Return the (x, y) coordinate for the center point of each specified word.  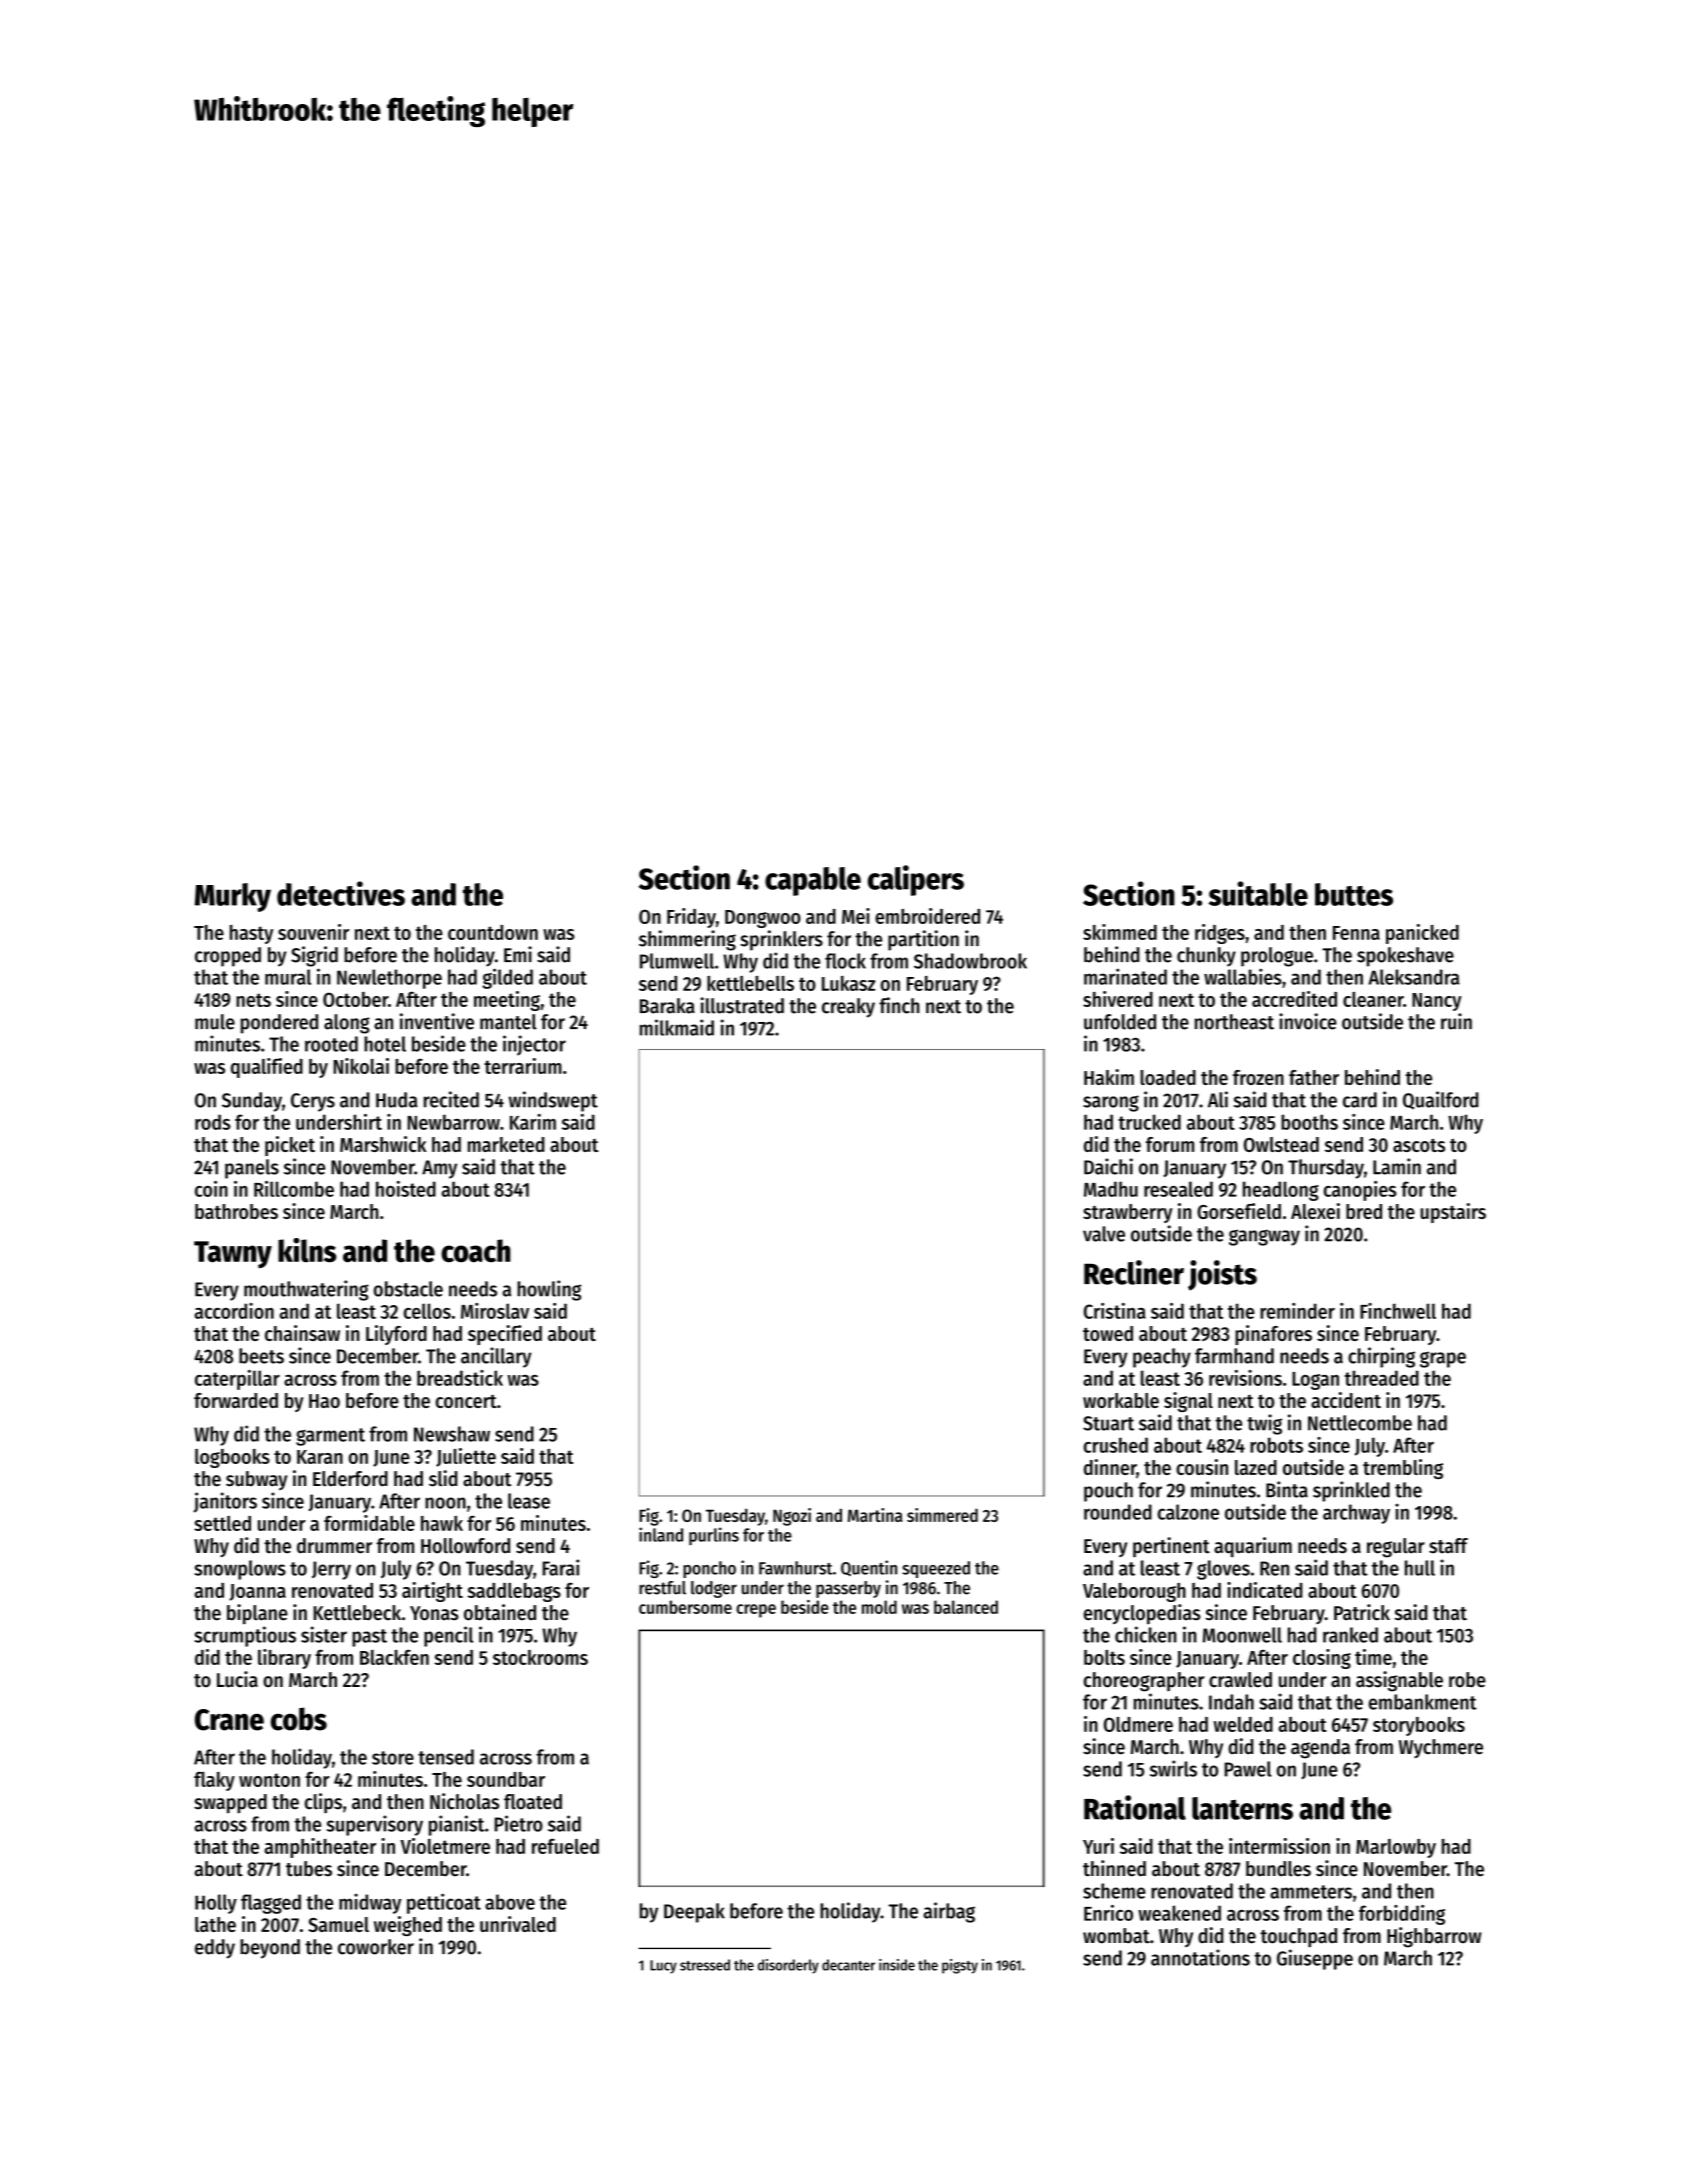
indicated (1264, 1590)
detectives (341, 893)
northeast (1234, 1022)
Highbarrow (1434, 1937)
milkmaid (677, 1027)
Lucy (663, 1967)
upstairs (1453, 1213)
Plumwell (677, 961)
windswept (553, 1101)
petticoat (444, 1903)
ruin (1456, 1021)
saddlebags (514, 1592)
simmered (942, 1515)
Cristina (1115, 1311)
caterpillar (237, 1380)
